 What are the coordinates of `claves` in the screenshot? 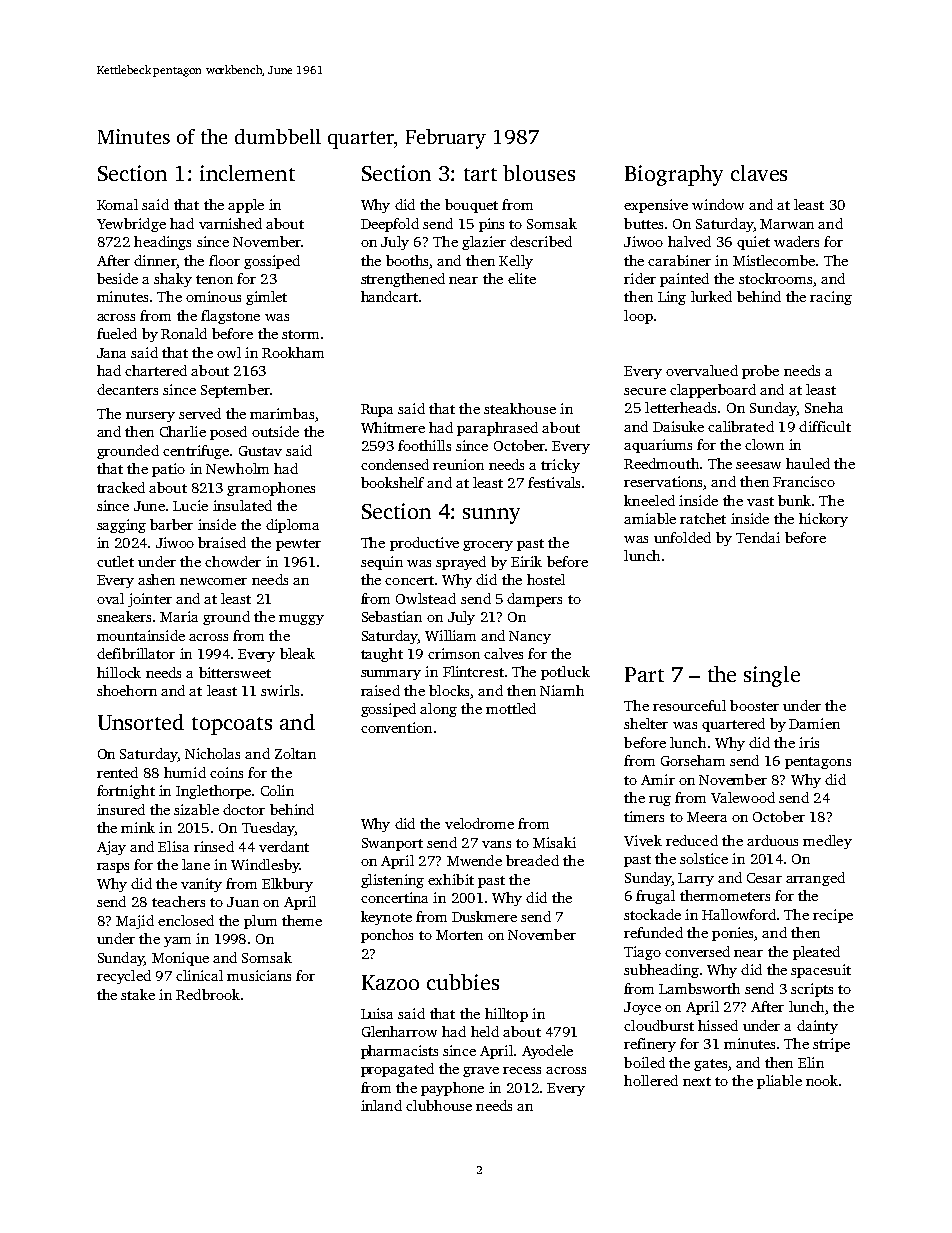 It's located at (759, 173).
